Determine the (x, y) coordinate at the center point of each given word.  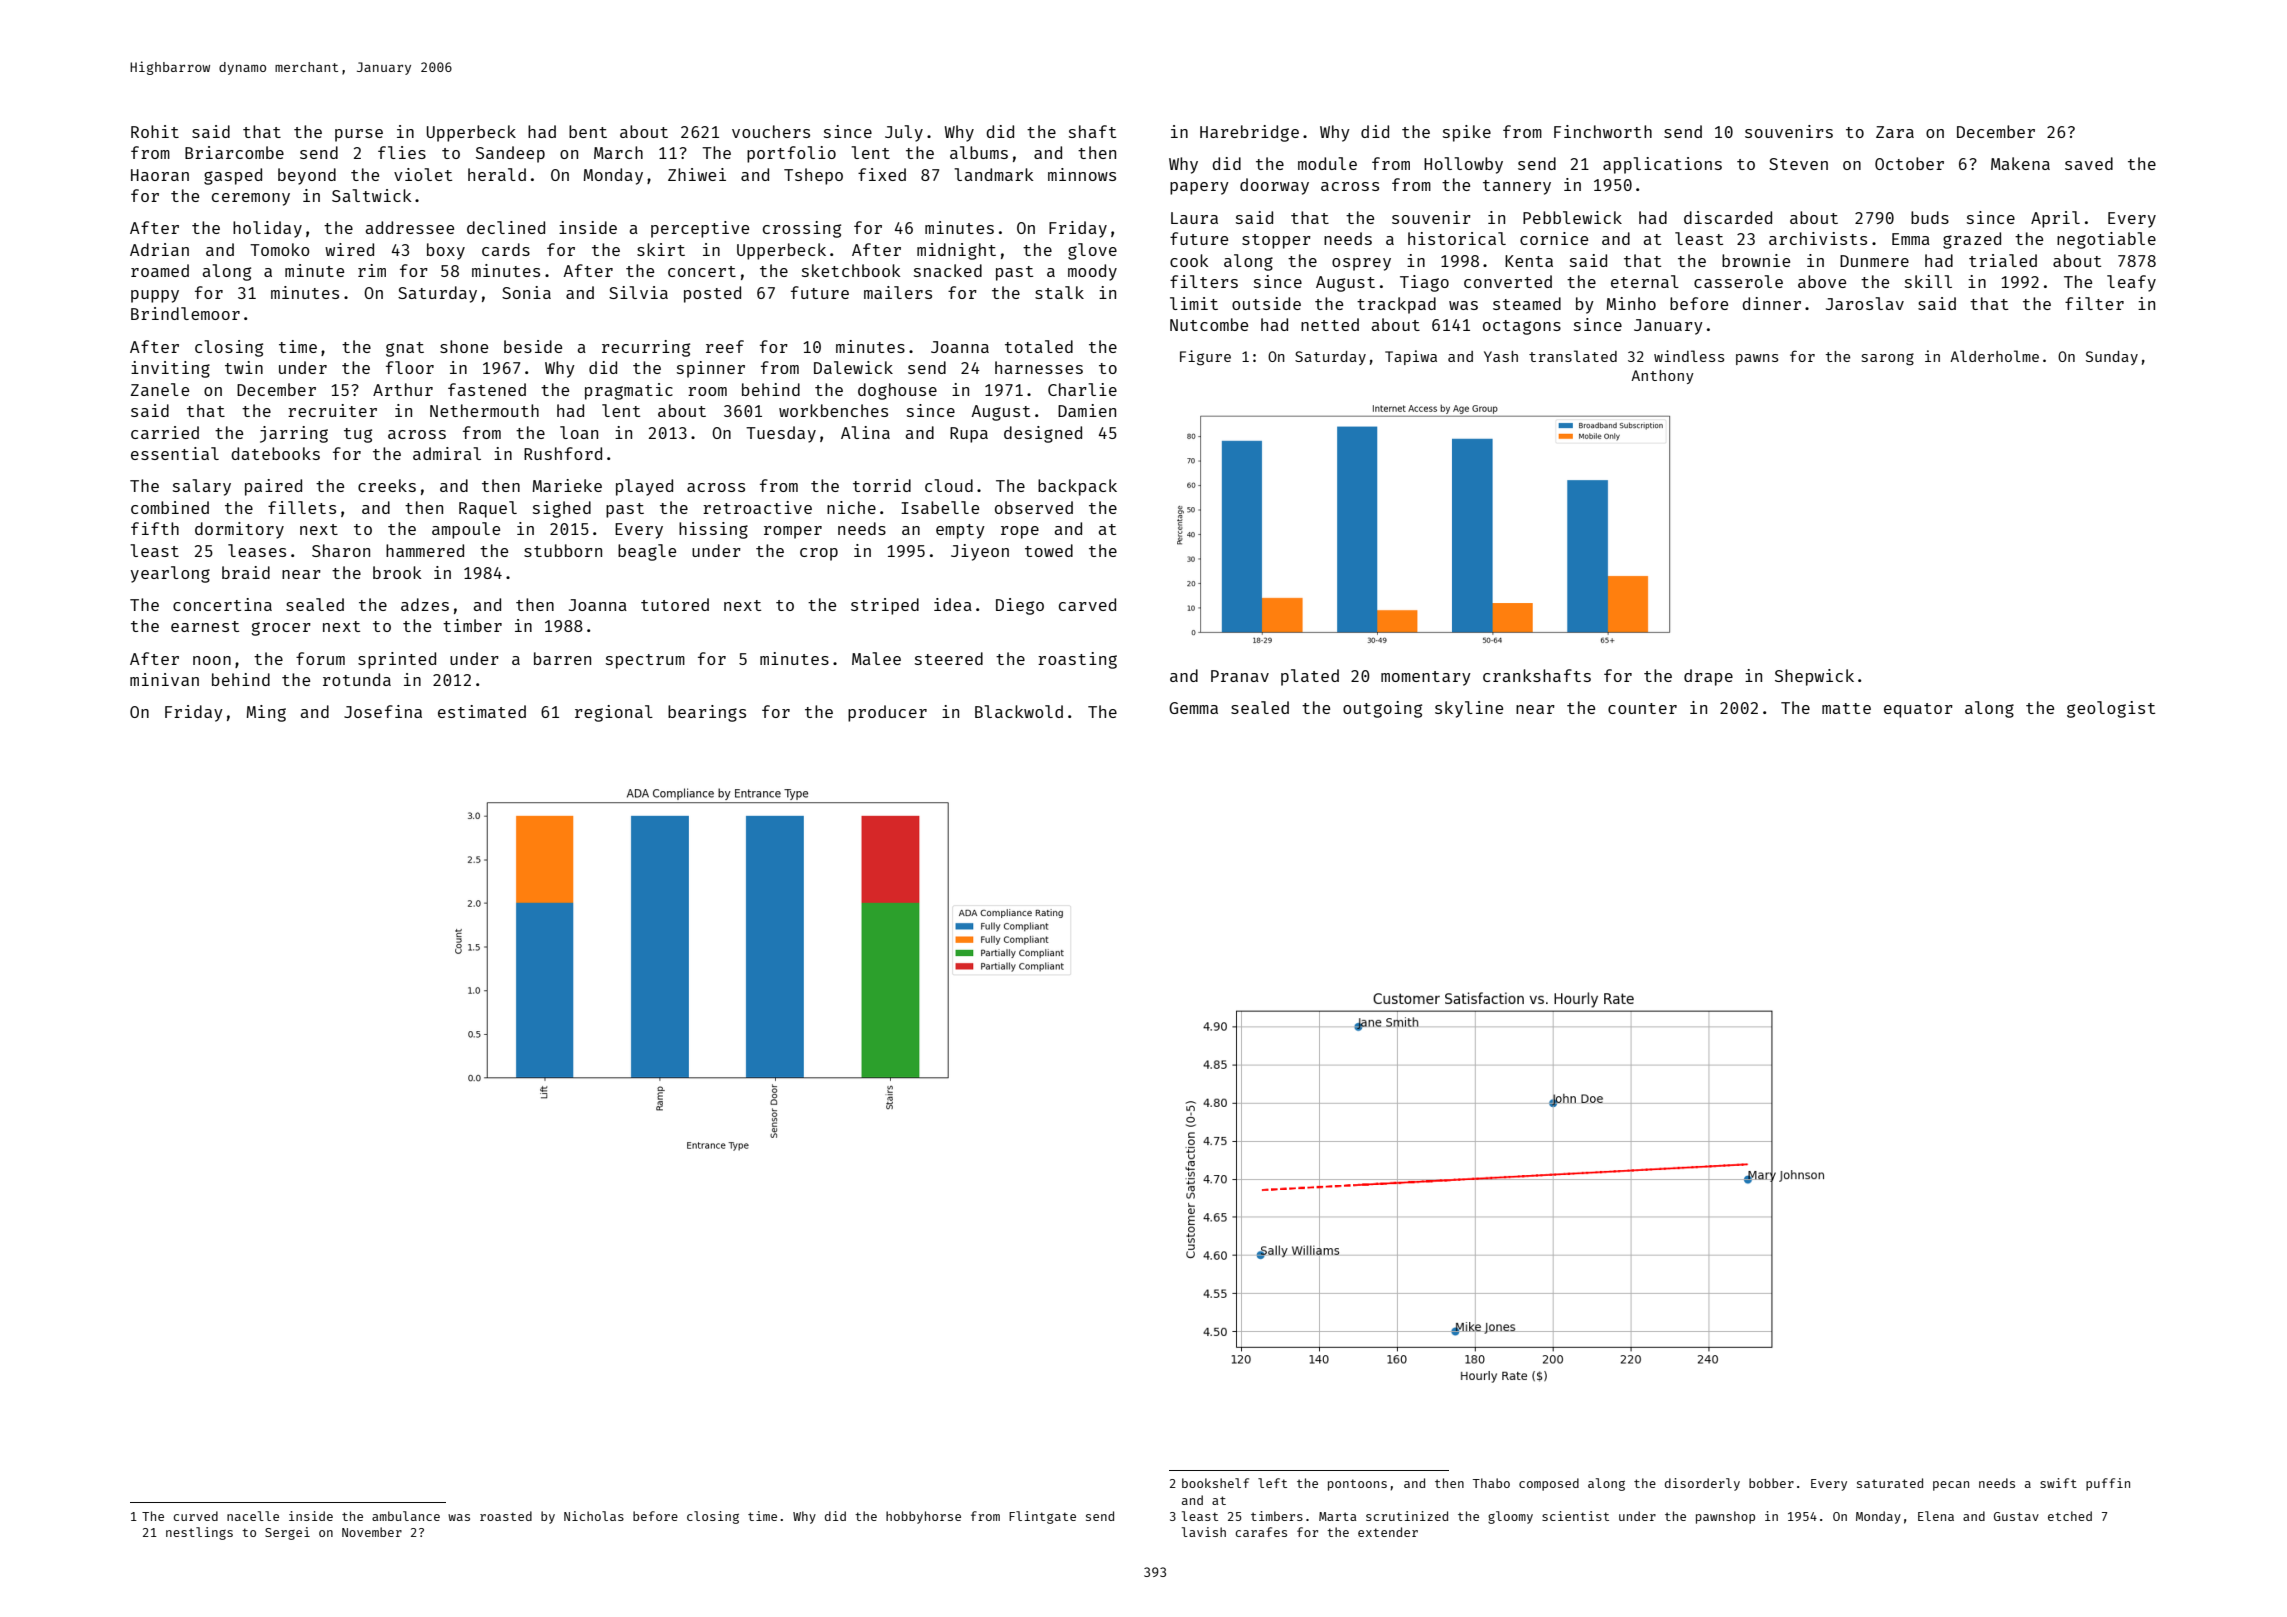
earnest (205, 626)
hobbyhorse (923, 1517)
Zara (1895, 132)
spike (1467, 133)
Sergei (287, 1533)
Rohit (155, 131)
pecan (1951, 1486)
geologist (2111, 709)
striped (885, 606)
